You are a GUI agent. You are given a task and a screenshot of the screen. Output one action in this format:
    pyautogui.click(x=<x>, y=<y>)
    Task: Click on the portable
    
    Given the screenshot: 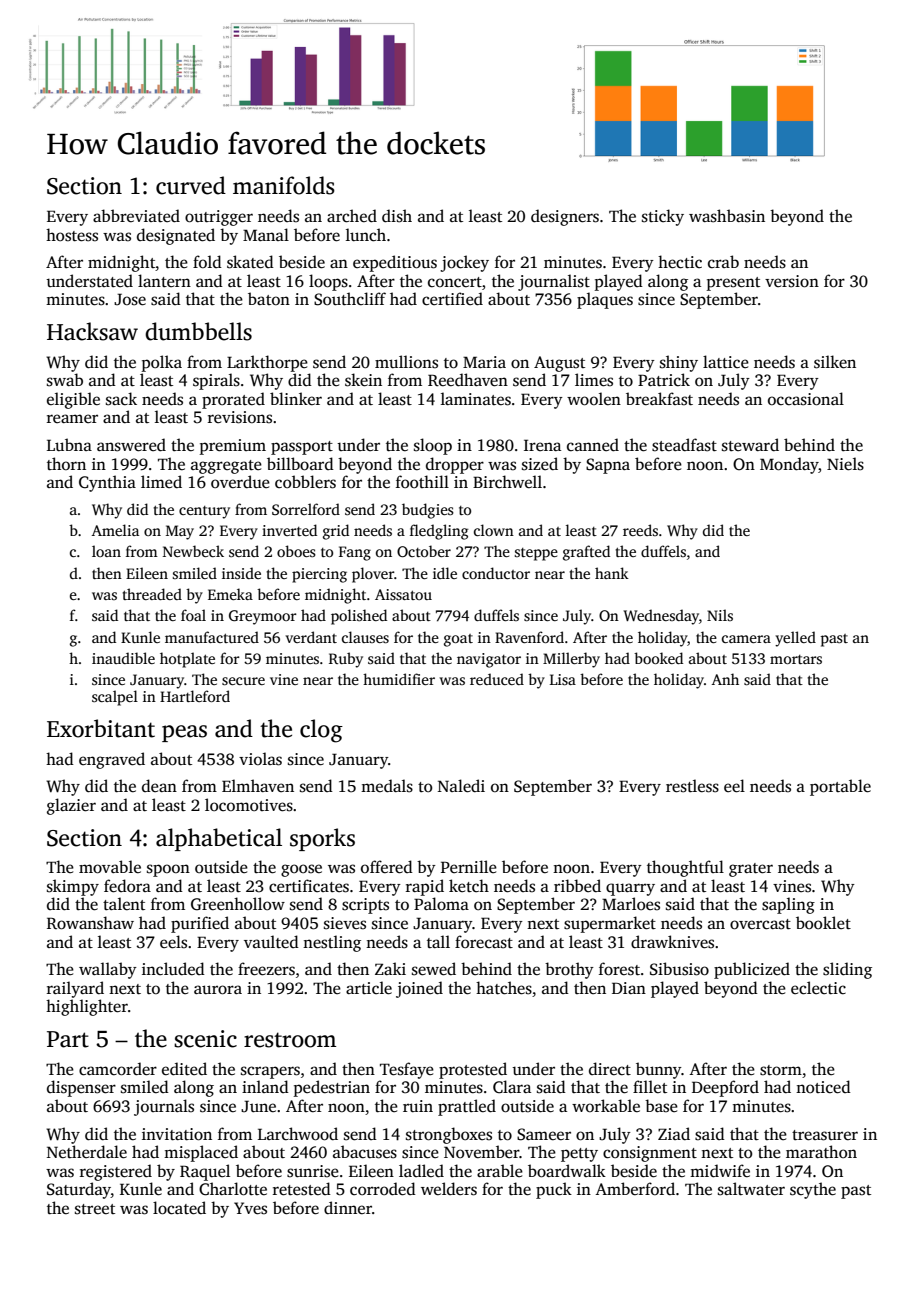 What is the action you would take?
    pyautogui.click(x=840, y=787)
